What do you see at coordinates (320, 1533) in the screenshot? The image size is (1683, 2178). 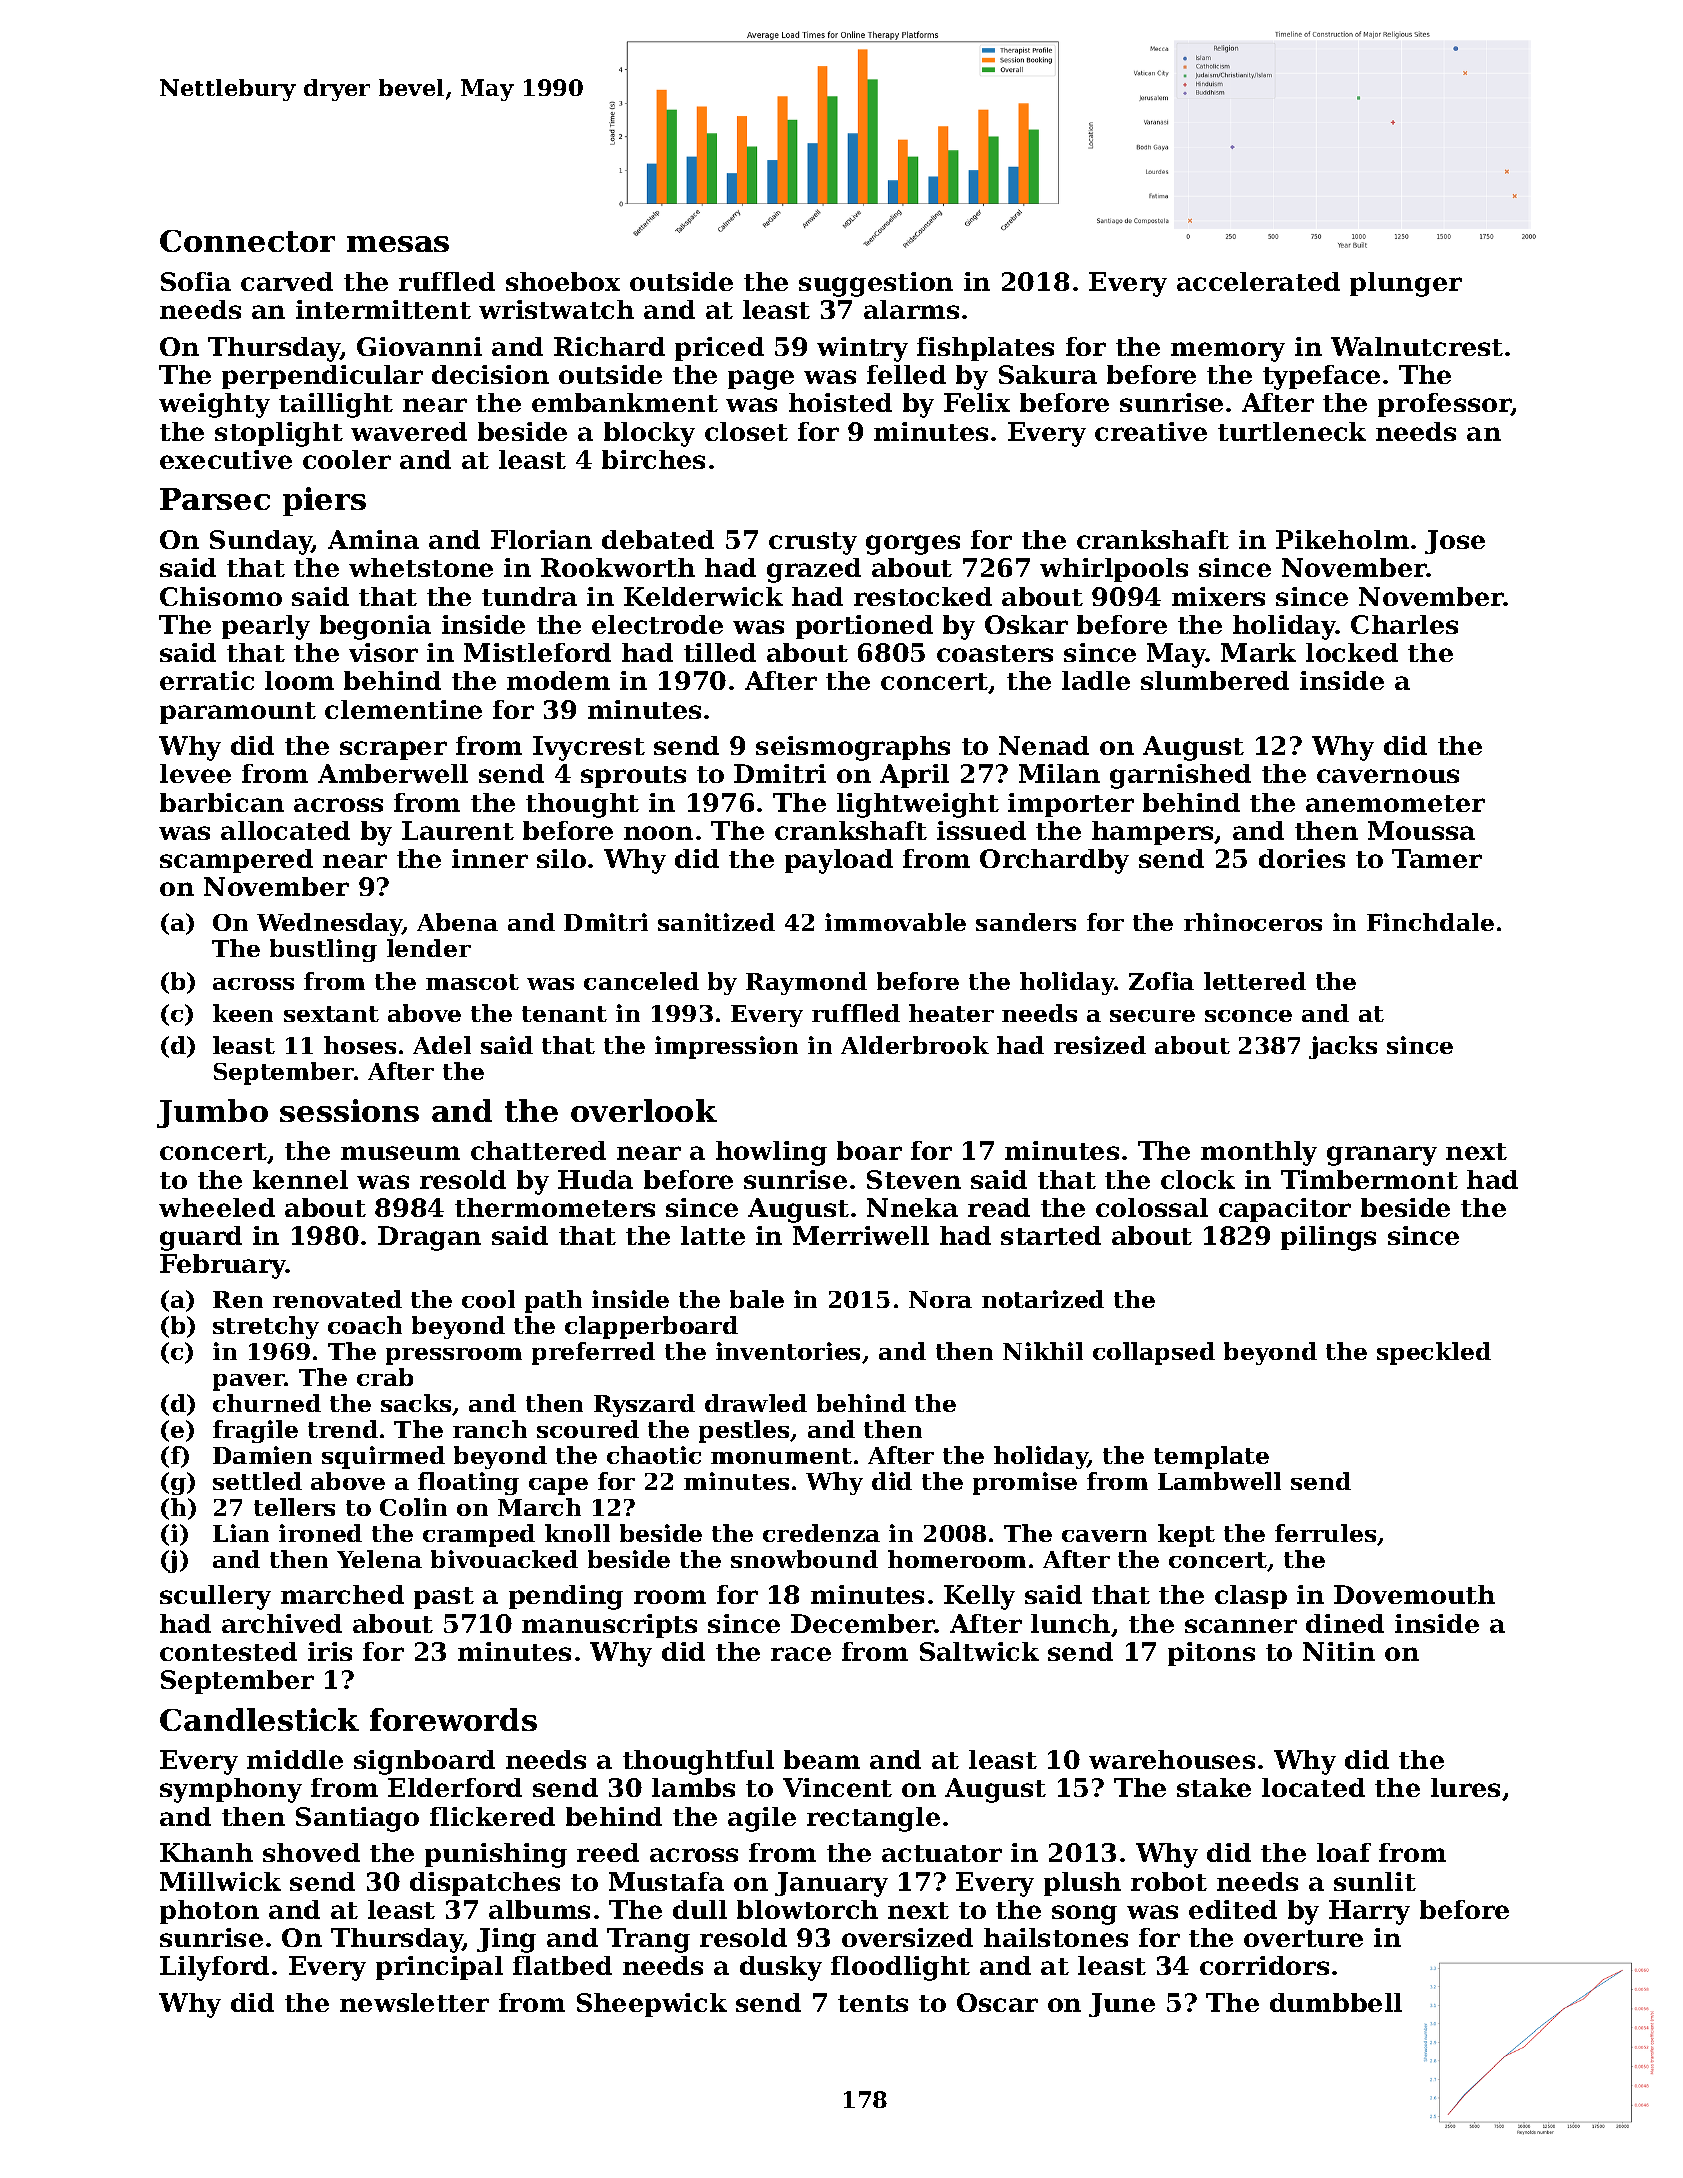 I see `ironed` at bounding box center [320, 1533].
